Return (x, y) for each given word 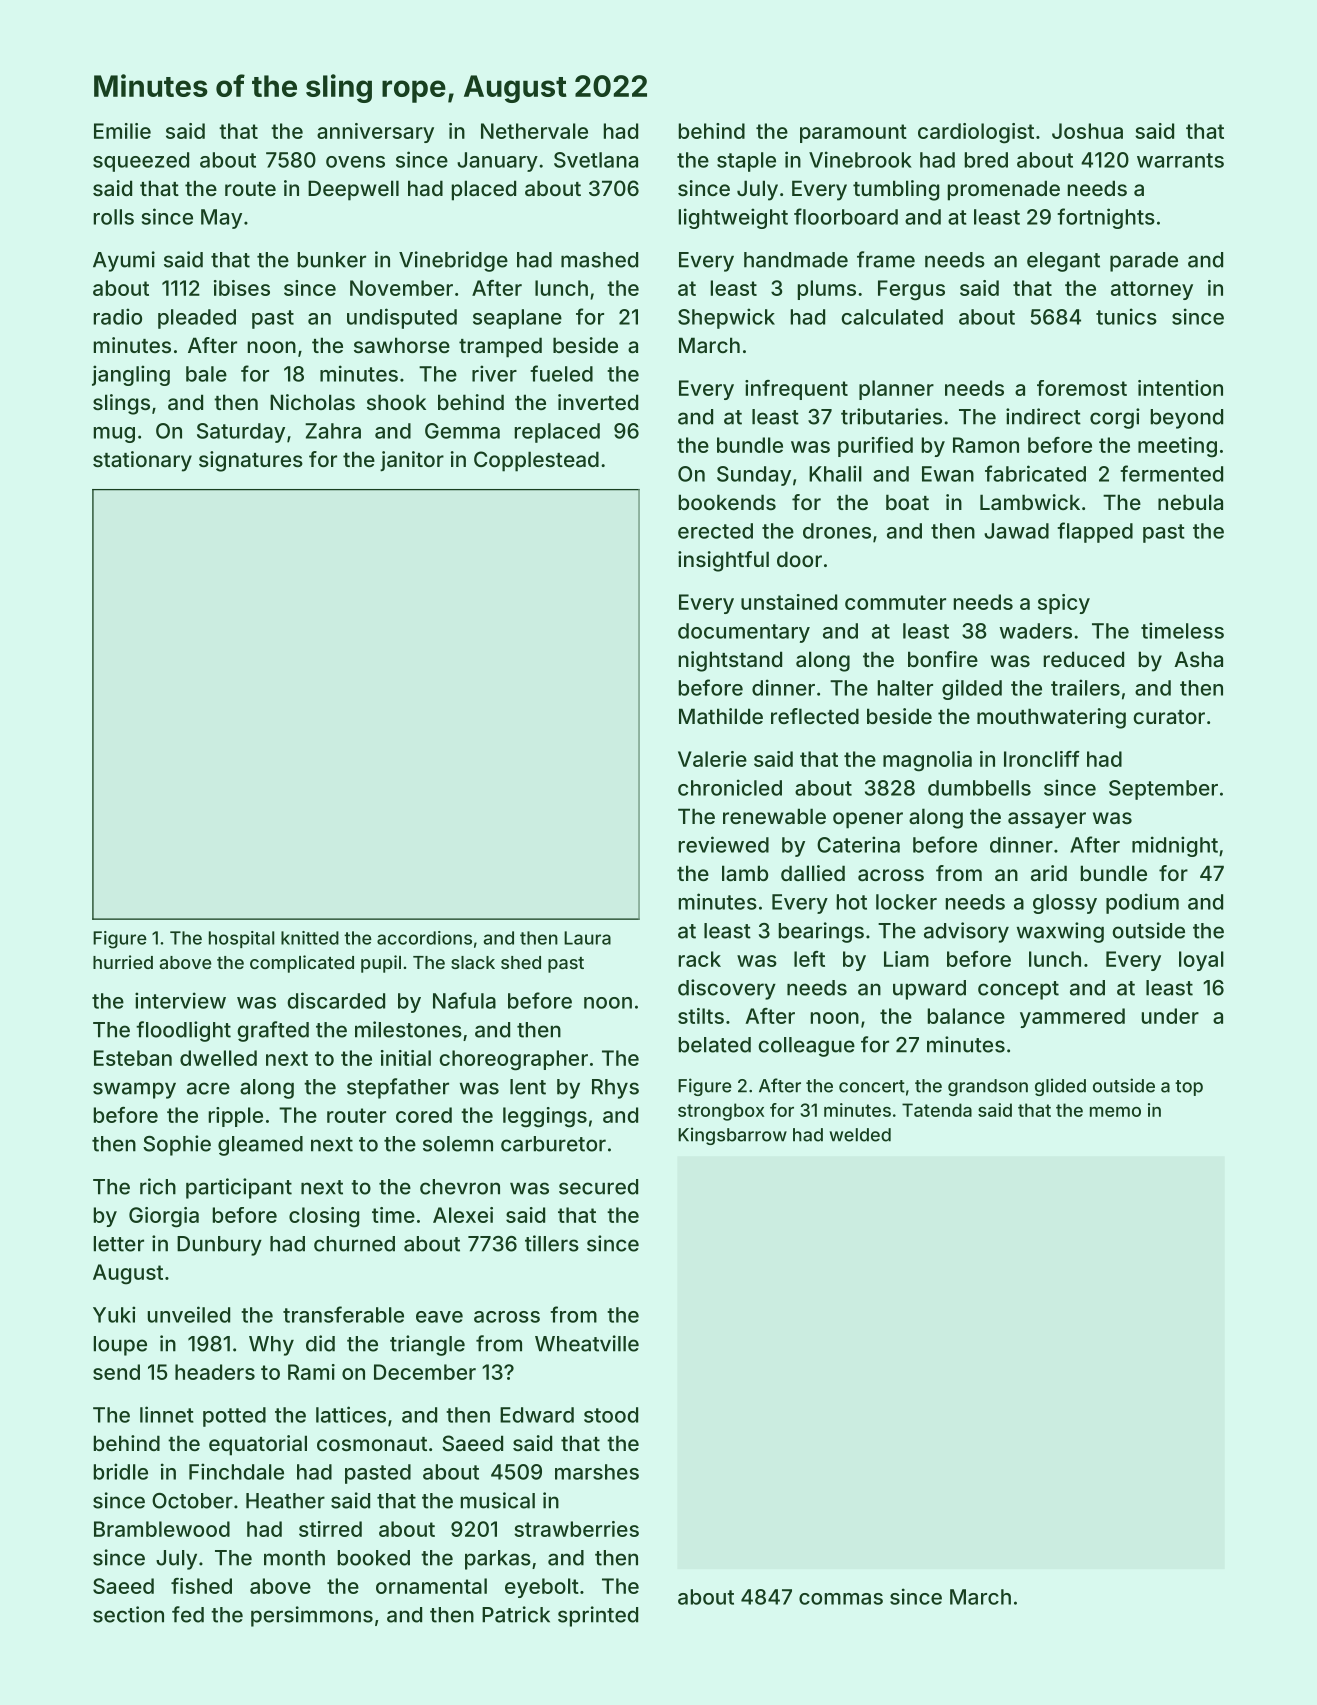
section (128, 1614)
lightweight (733, 218)
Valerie (712, 759)
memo (1115, 1111)
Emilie (122, 131)
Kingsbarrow (732, 1136)
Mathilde (721, 716)
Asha (1198, 659)
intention (1180, 388)
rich (158, 1186)
